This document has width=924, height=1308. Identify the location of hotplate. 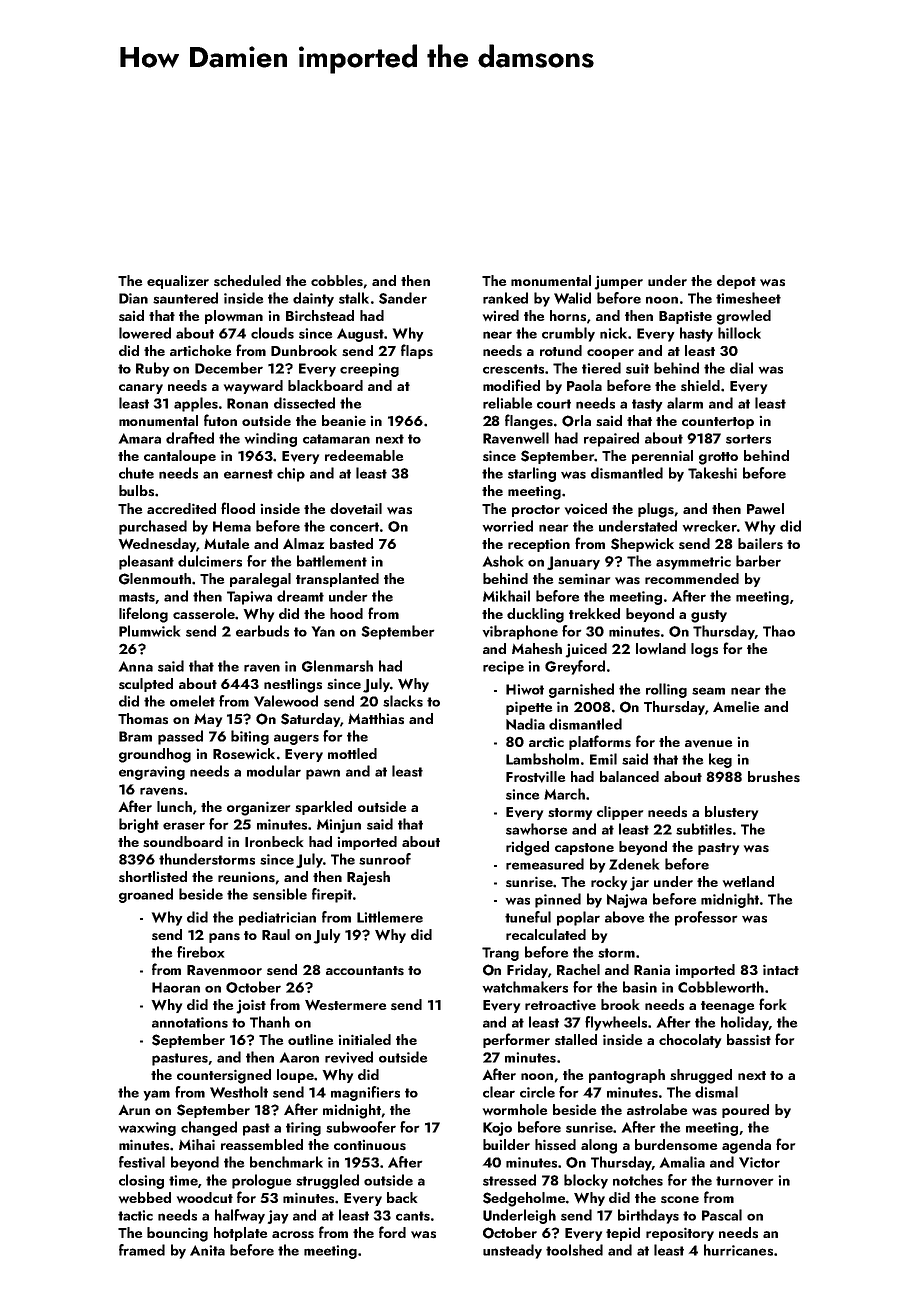
(240, 1234).
